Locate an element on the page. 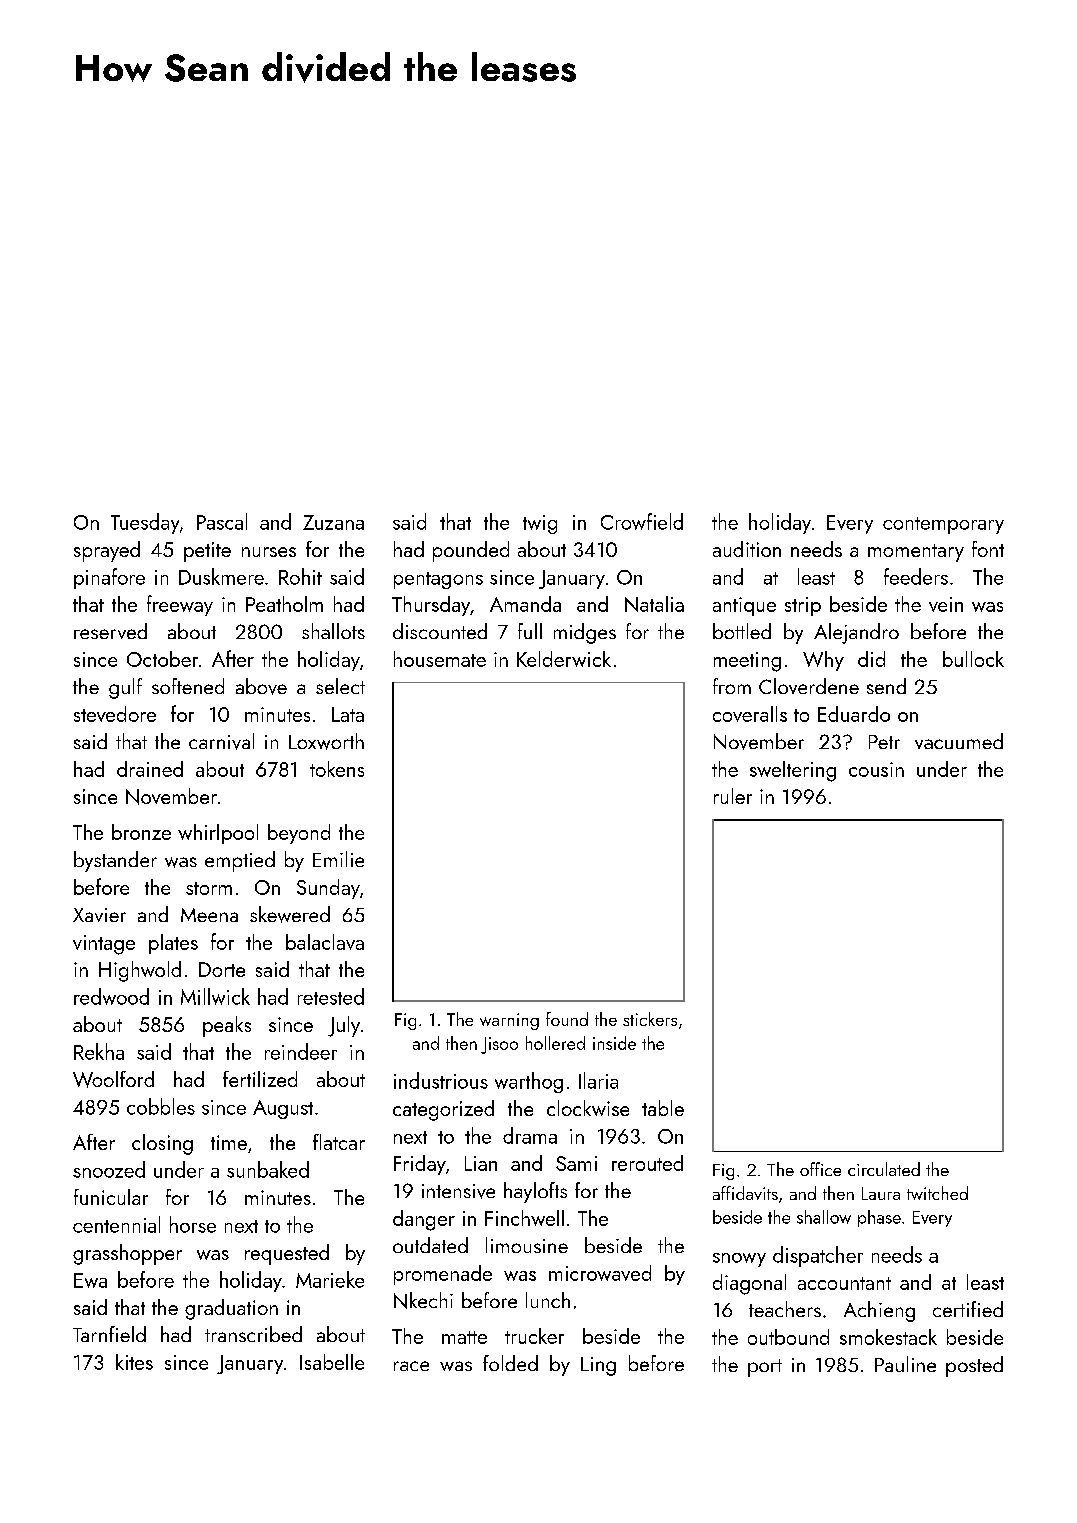 This page has height=1523, width=1077. circulated is located at coordinates (884, 1169).
